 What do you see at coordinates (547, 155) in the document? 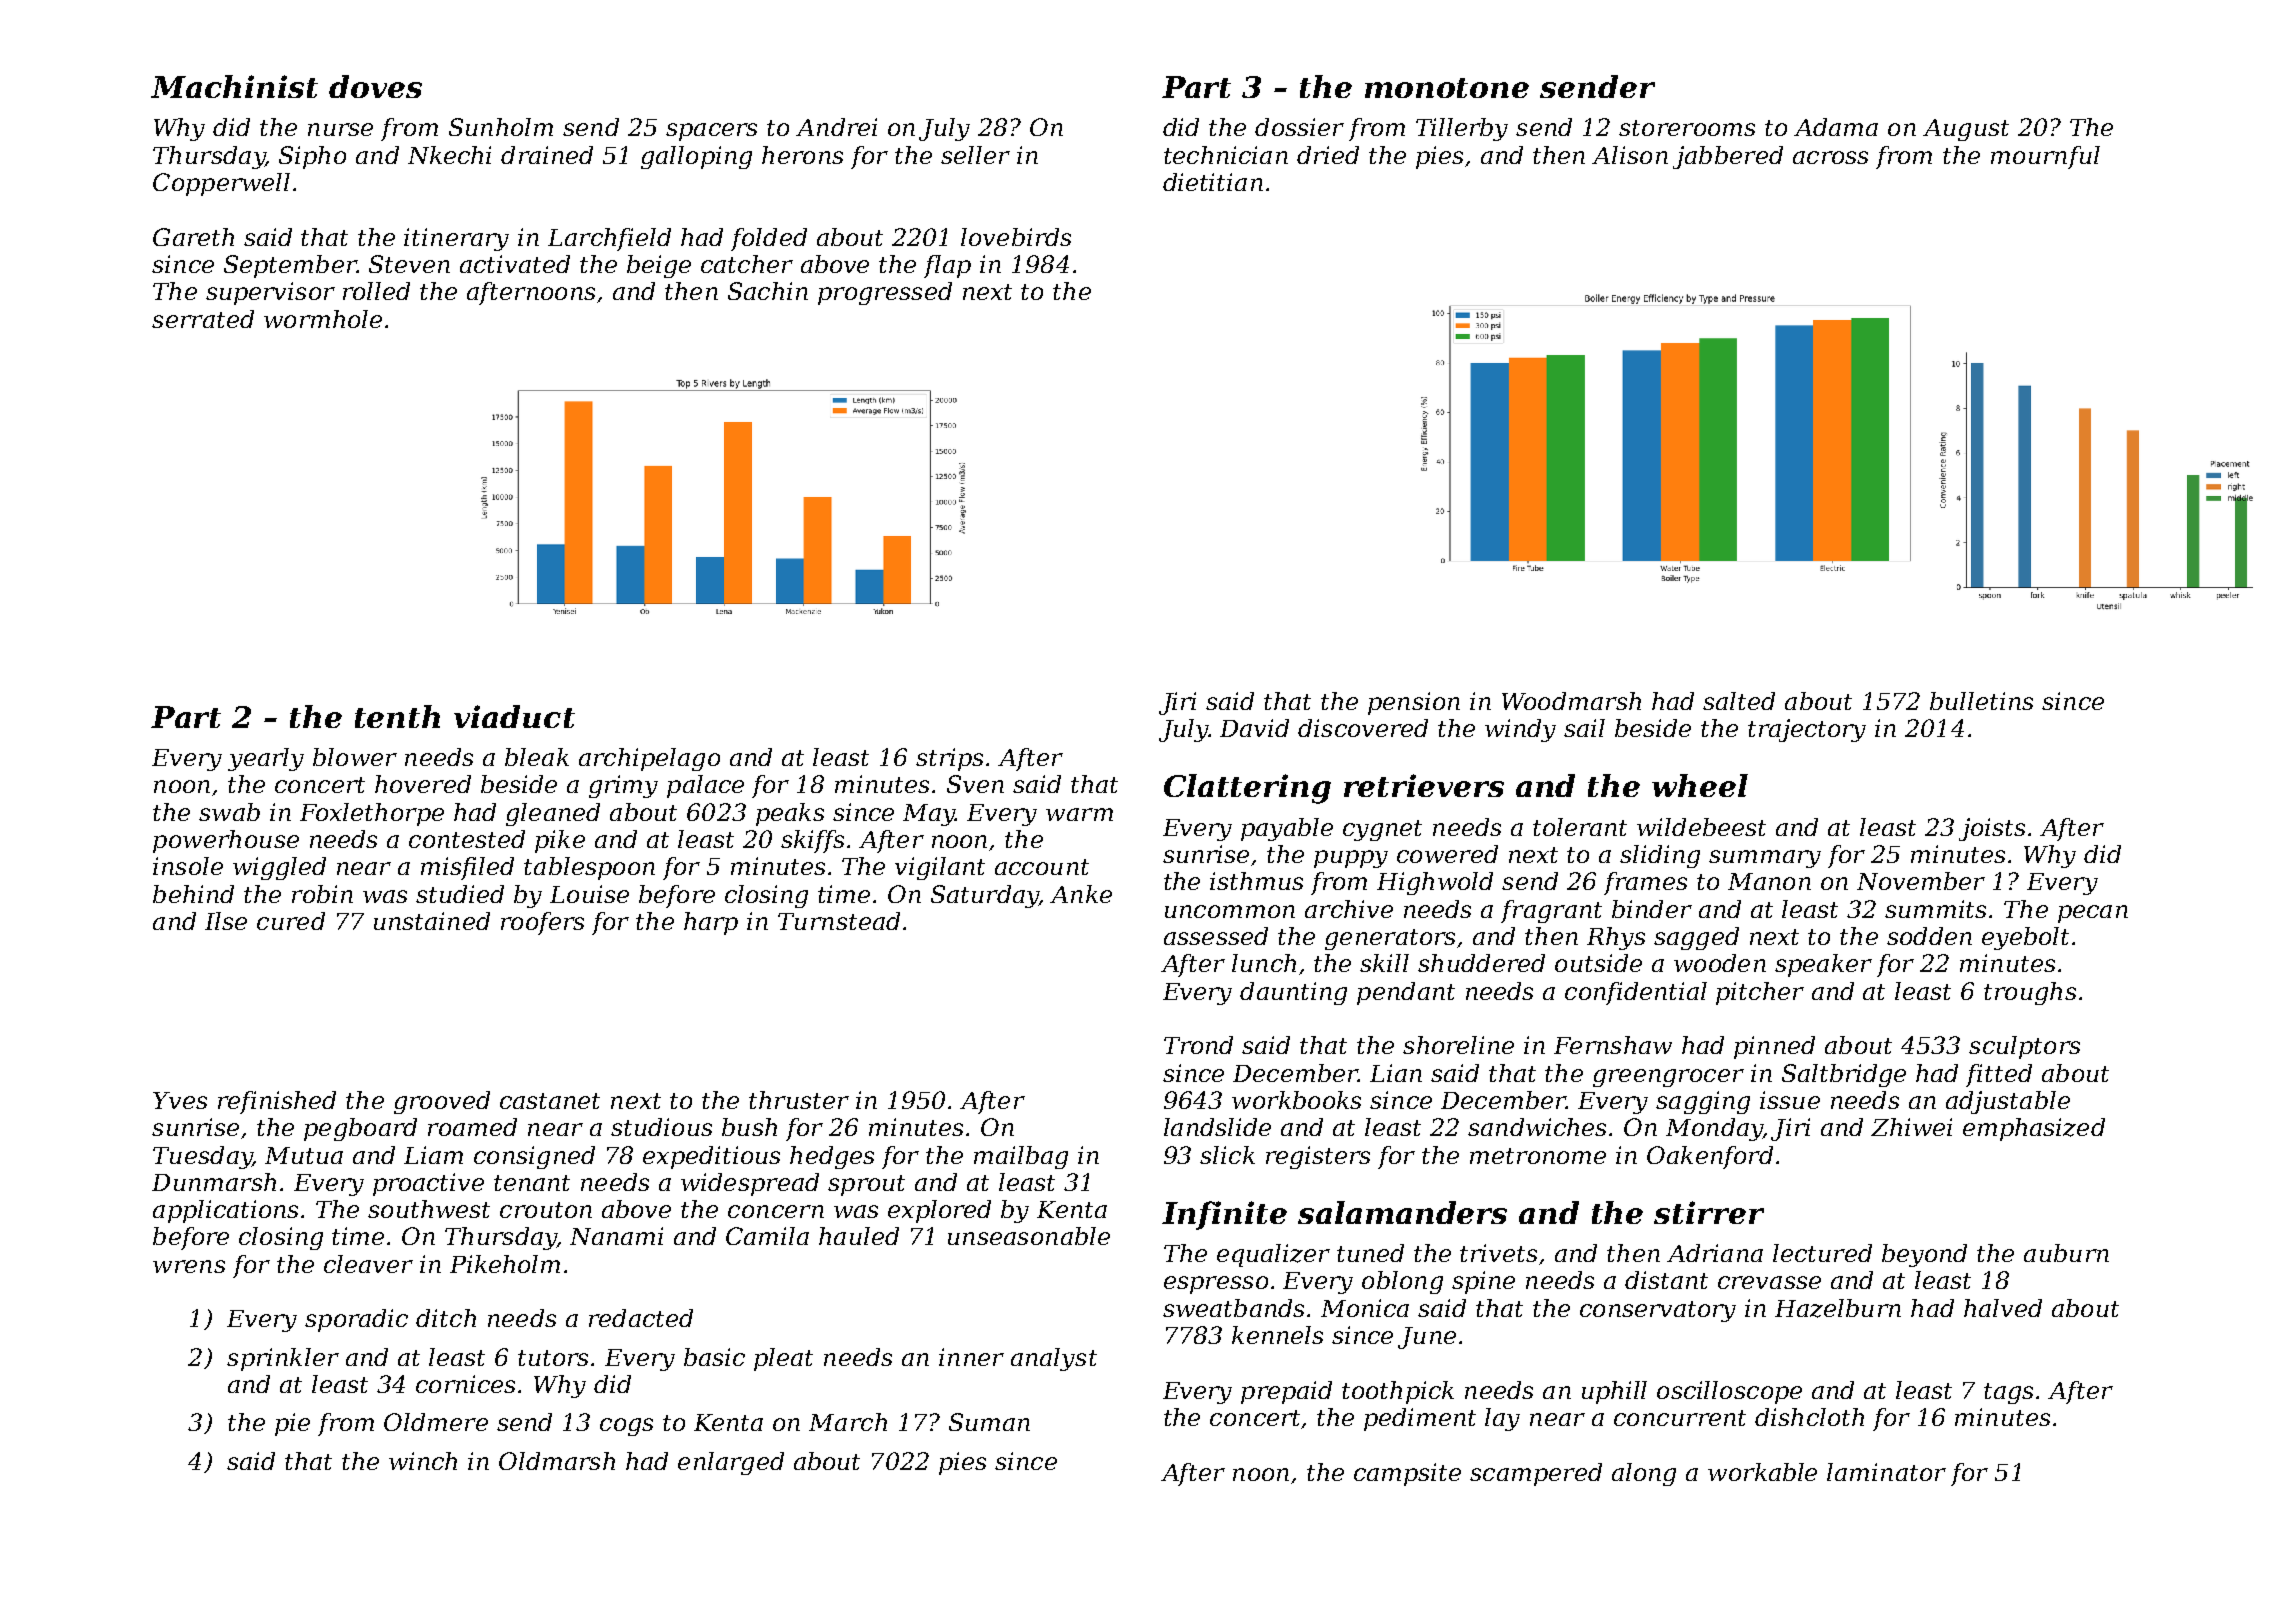
I see `drained` at bounding box center [547, 155].
